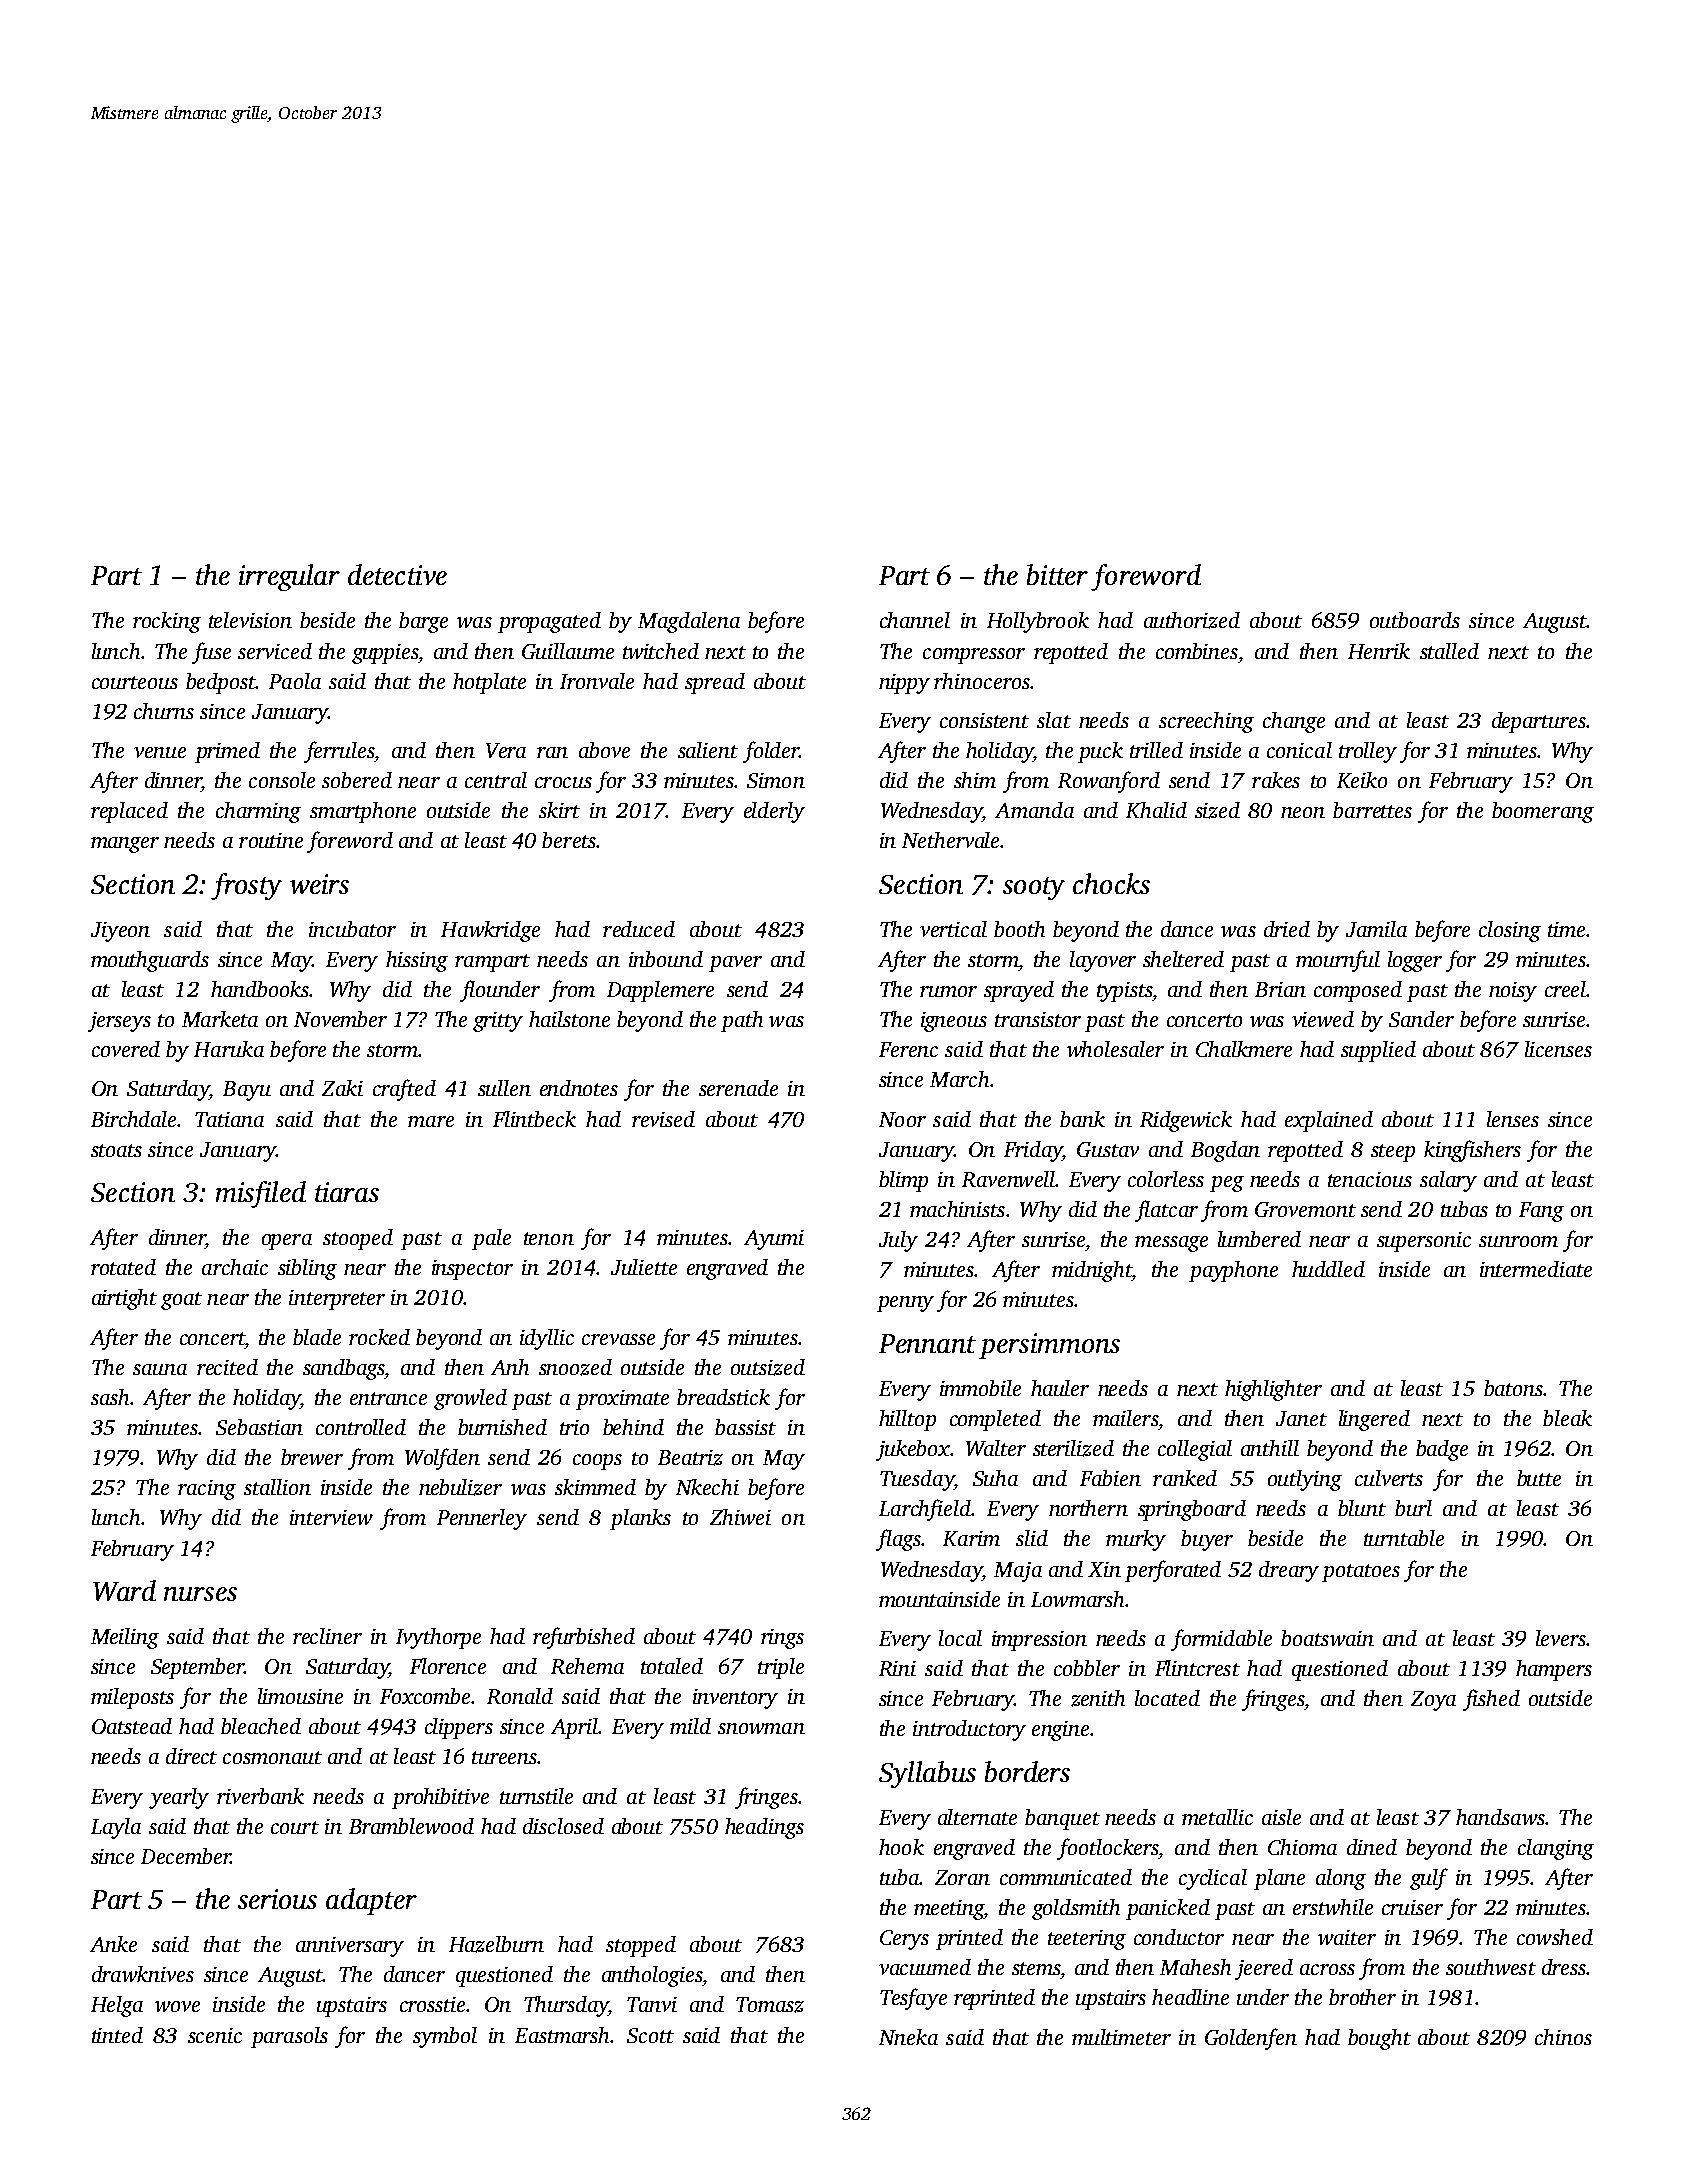  I want to click on huddled, so click(1328, 1269).
